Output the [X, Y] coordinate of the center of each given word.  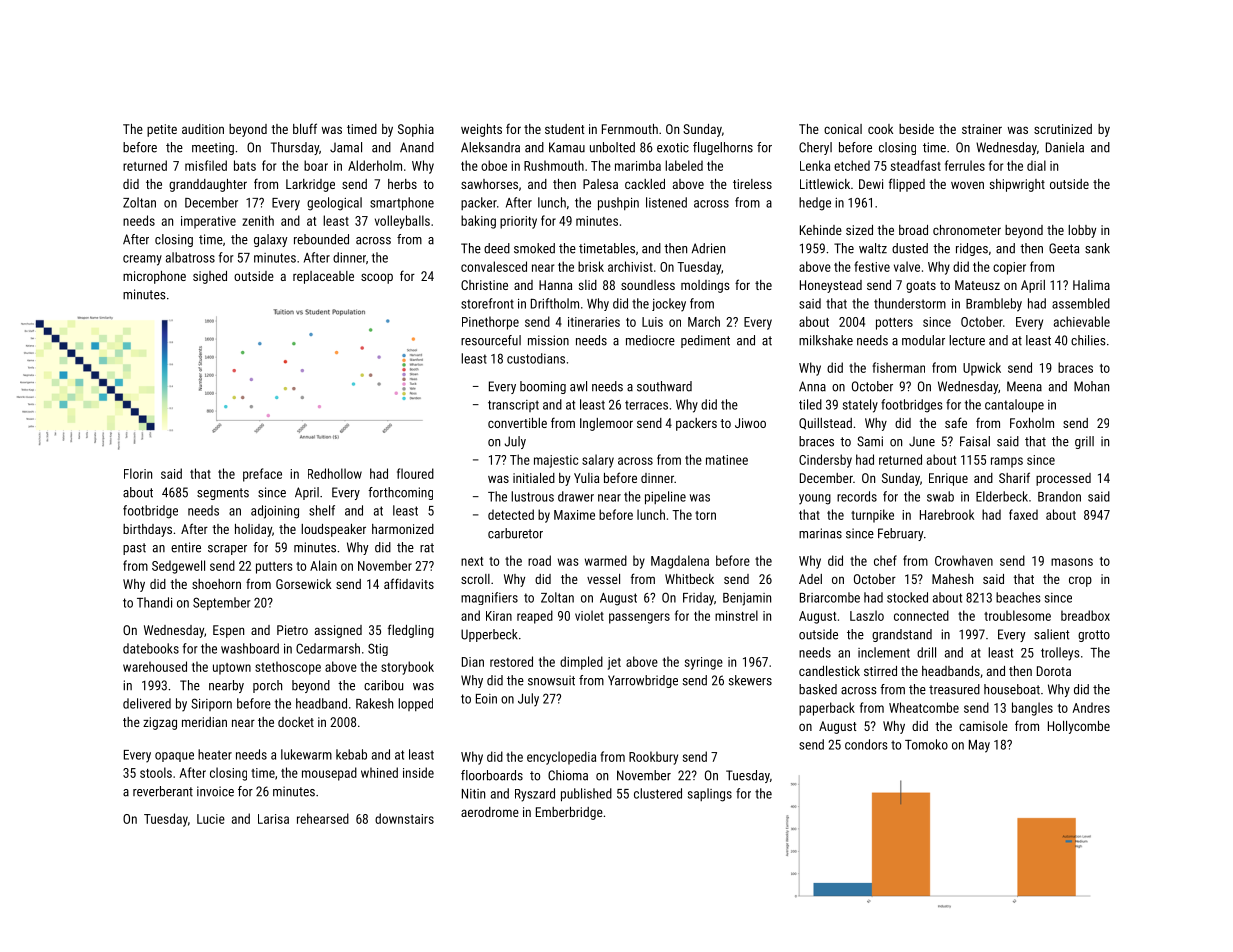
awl [578, 386]
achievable [1082, 321]
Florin [138, 473]
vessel [603, 579]
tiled [810, 404]
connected [921, 615]
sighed [210, 277]
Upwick [982, 369]
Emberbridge [569, 813]
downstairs [404, 818]
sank [1097, 248]
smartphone [402, 204]
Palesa [600, 184]
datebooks [151, 648]
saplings [710, 795]
